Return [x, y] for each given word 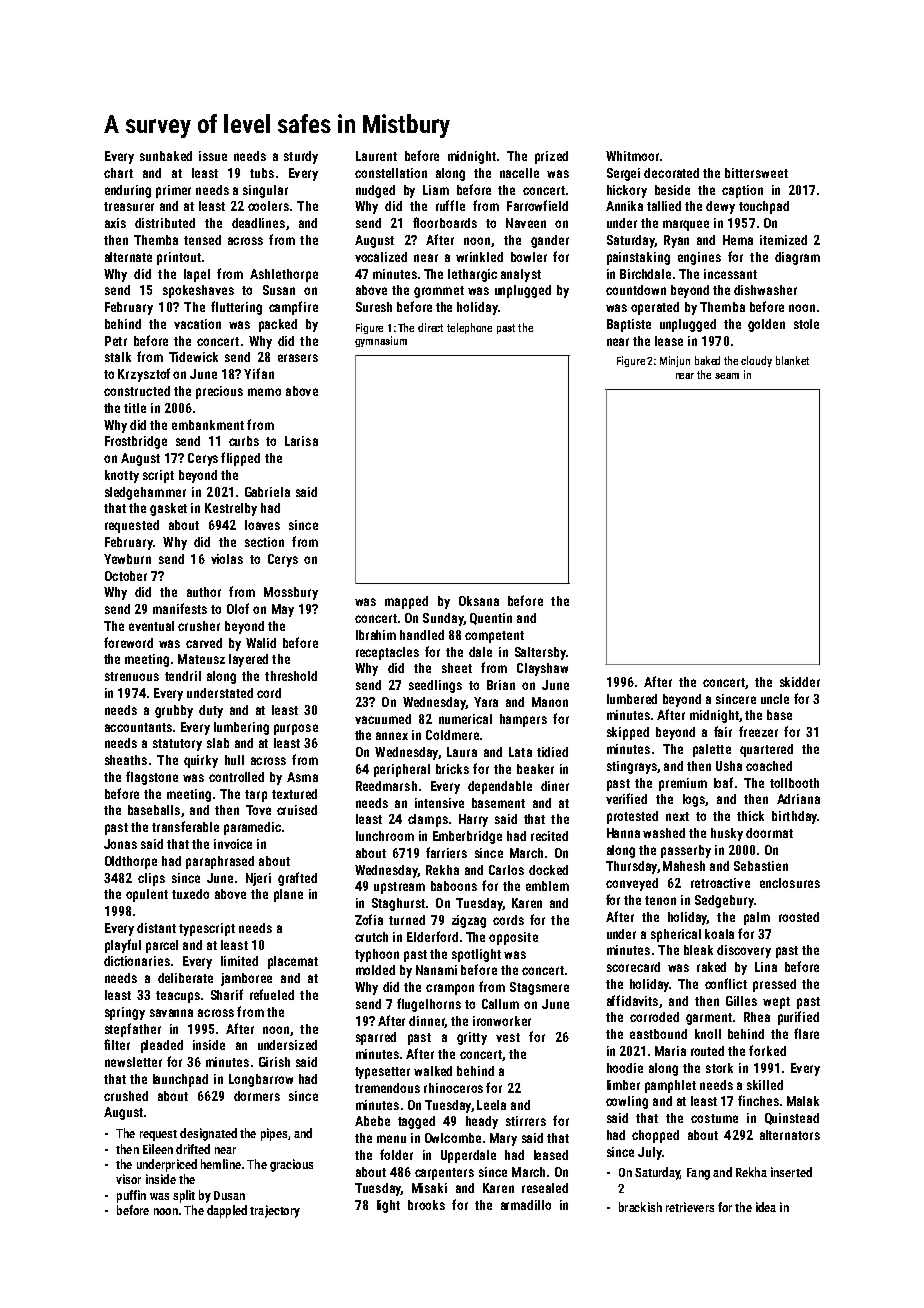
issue [213, 156]
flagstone [152, 778]
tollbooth [794, 783]
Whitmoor [632, 156]
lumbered [632, 699]
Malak [803, 1101]
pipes [274, 1134]
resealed [545, 1188]
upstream [399, 888]
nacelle [519, 173]
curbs [244, 441]
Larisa [301, 441]
